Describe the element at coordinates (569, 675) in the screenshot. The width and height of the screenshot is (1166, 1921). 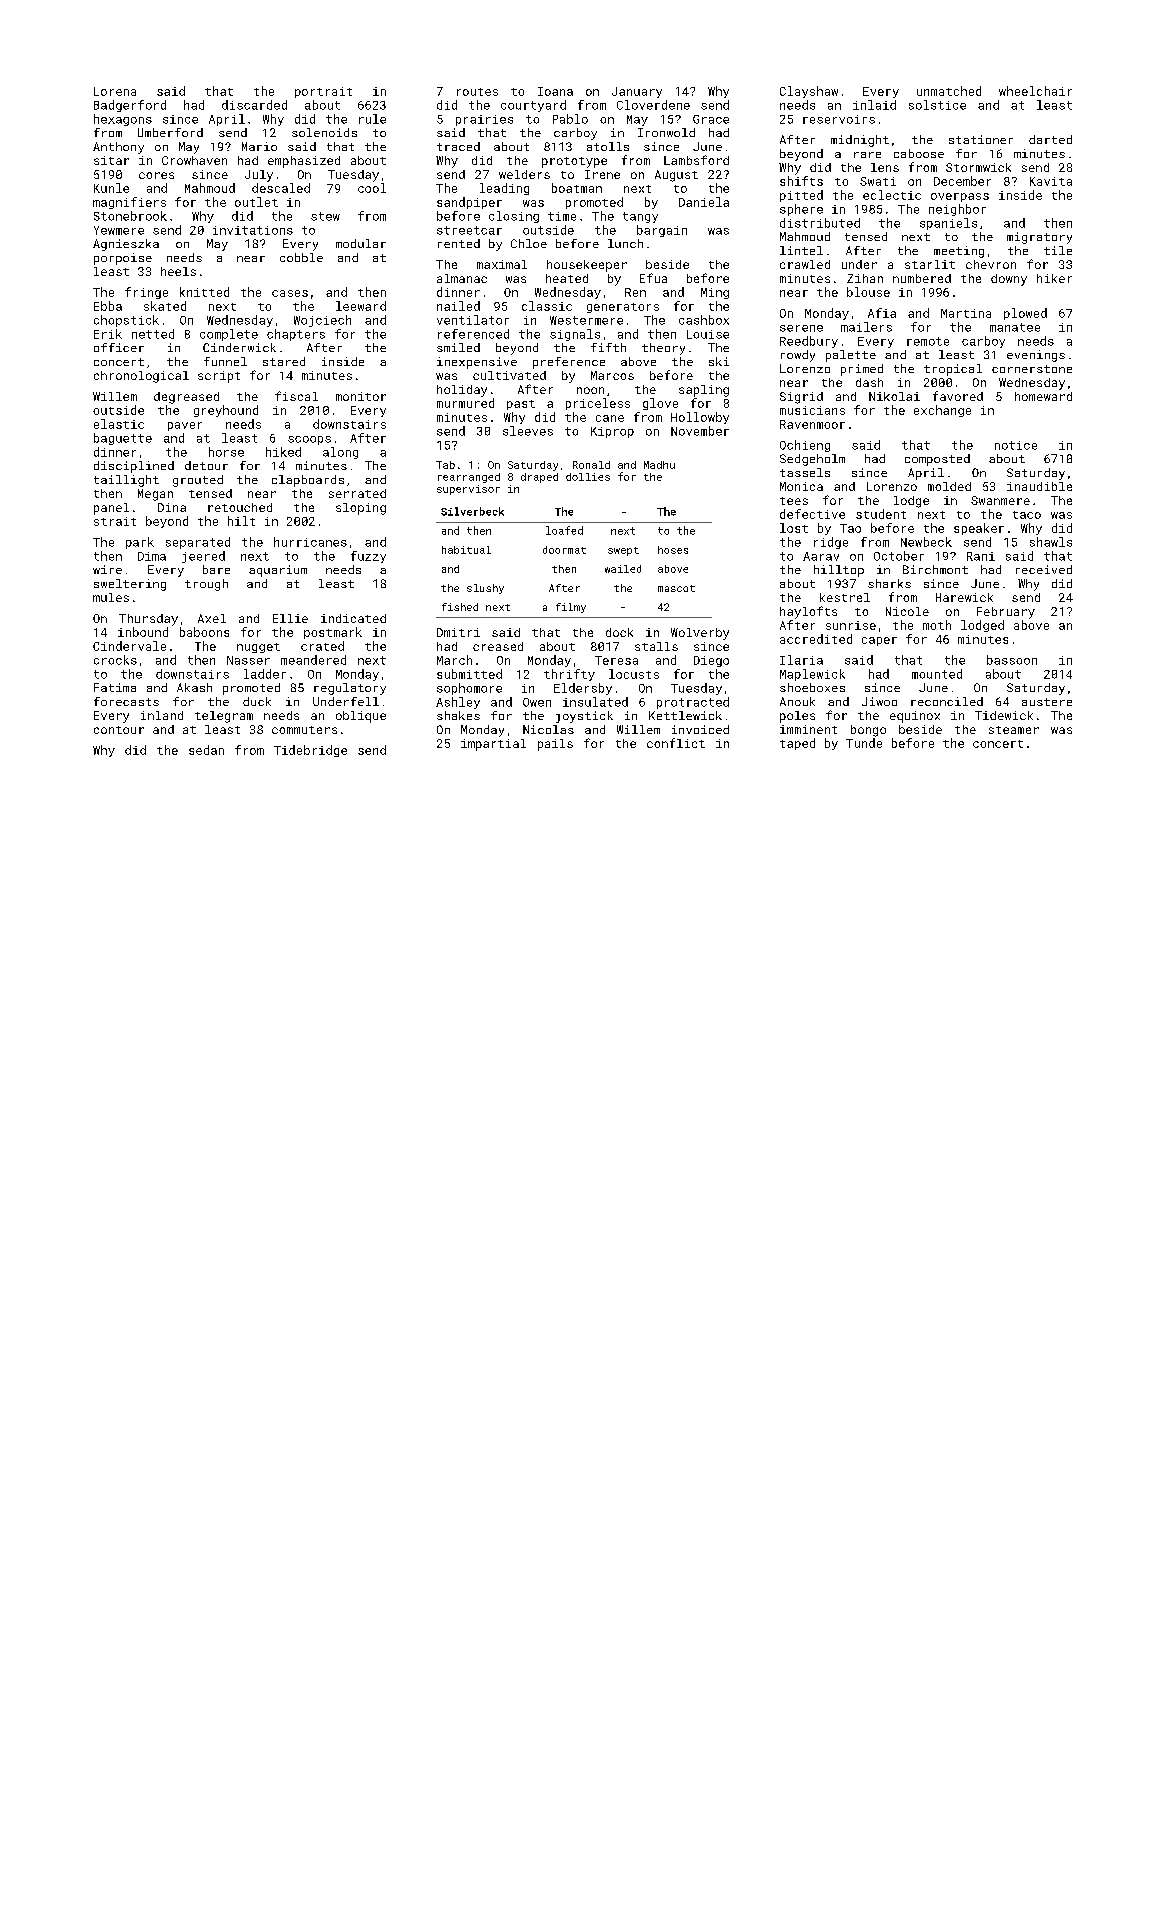
I see `thrifty` at that location.
